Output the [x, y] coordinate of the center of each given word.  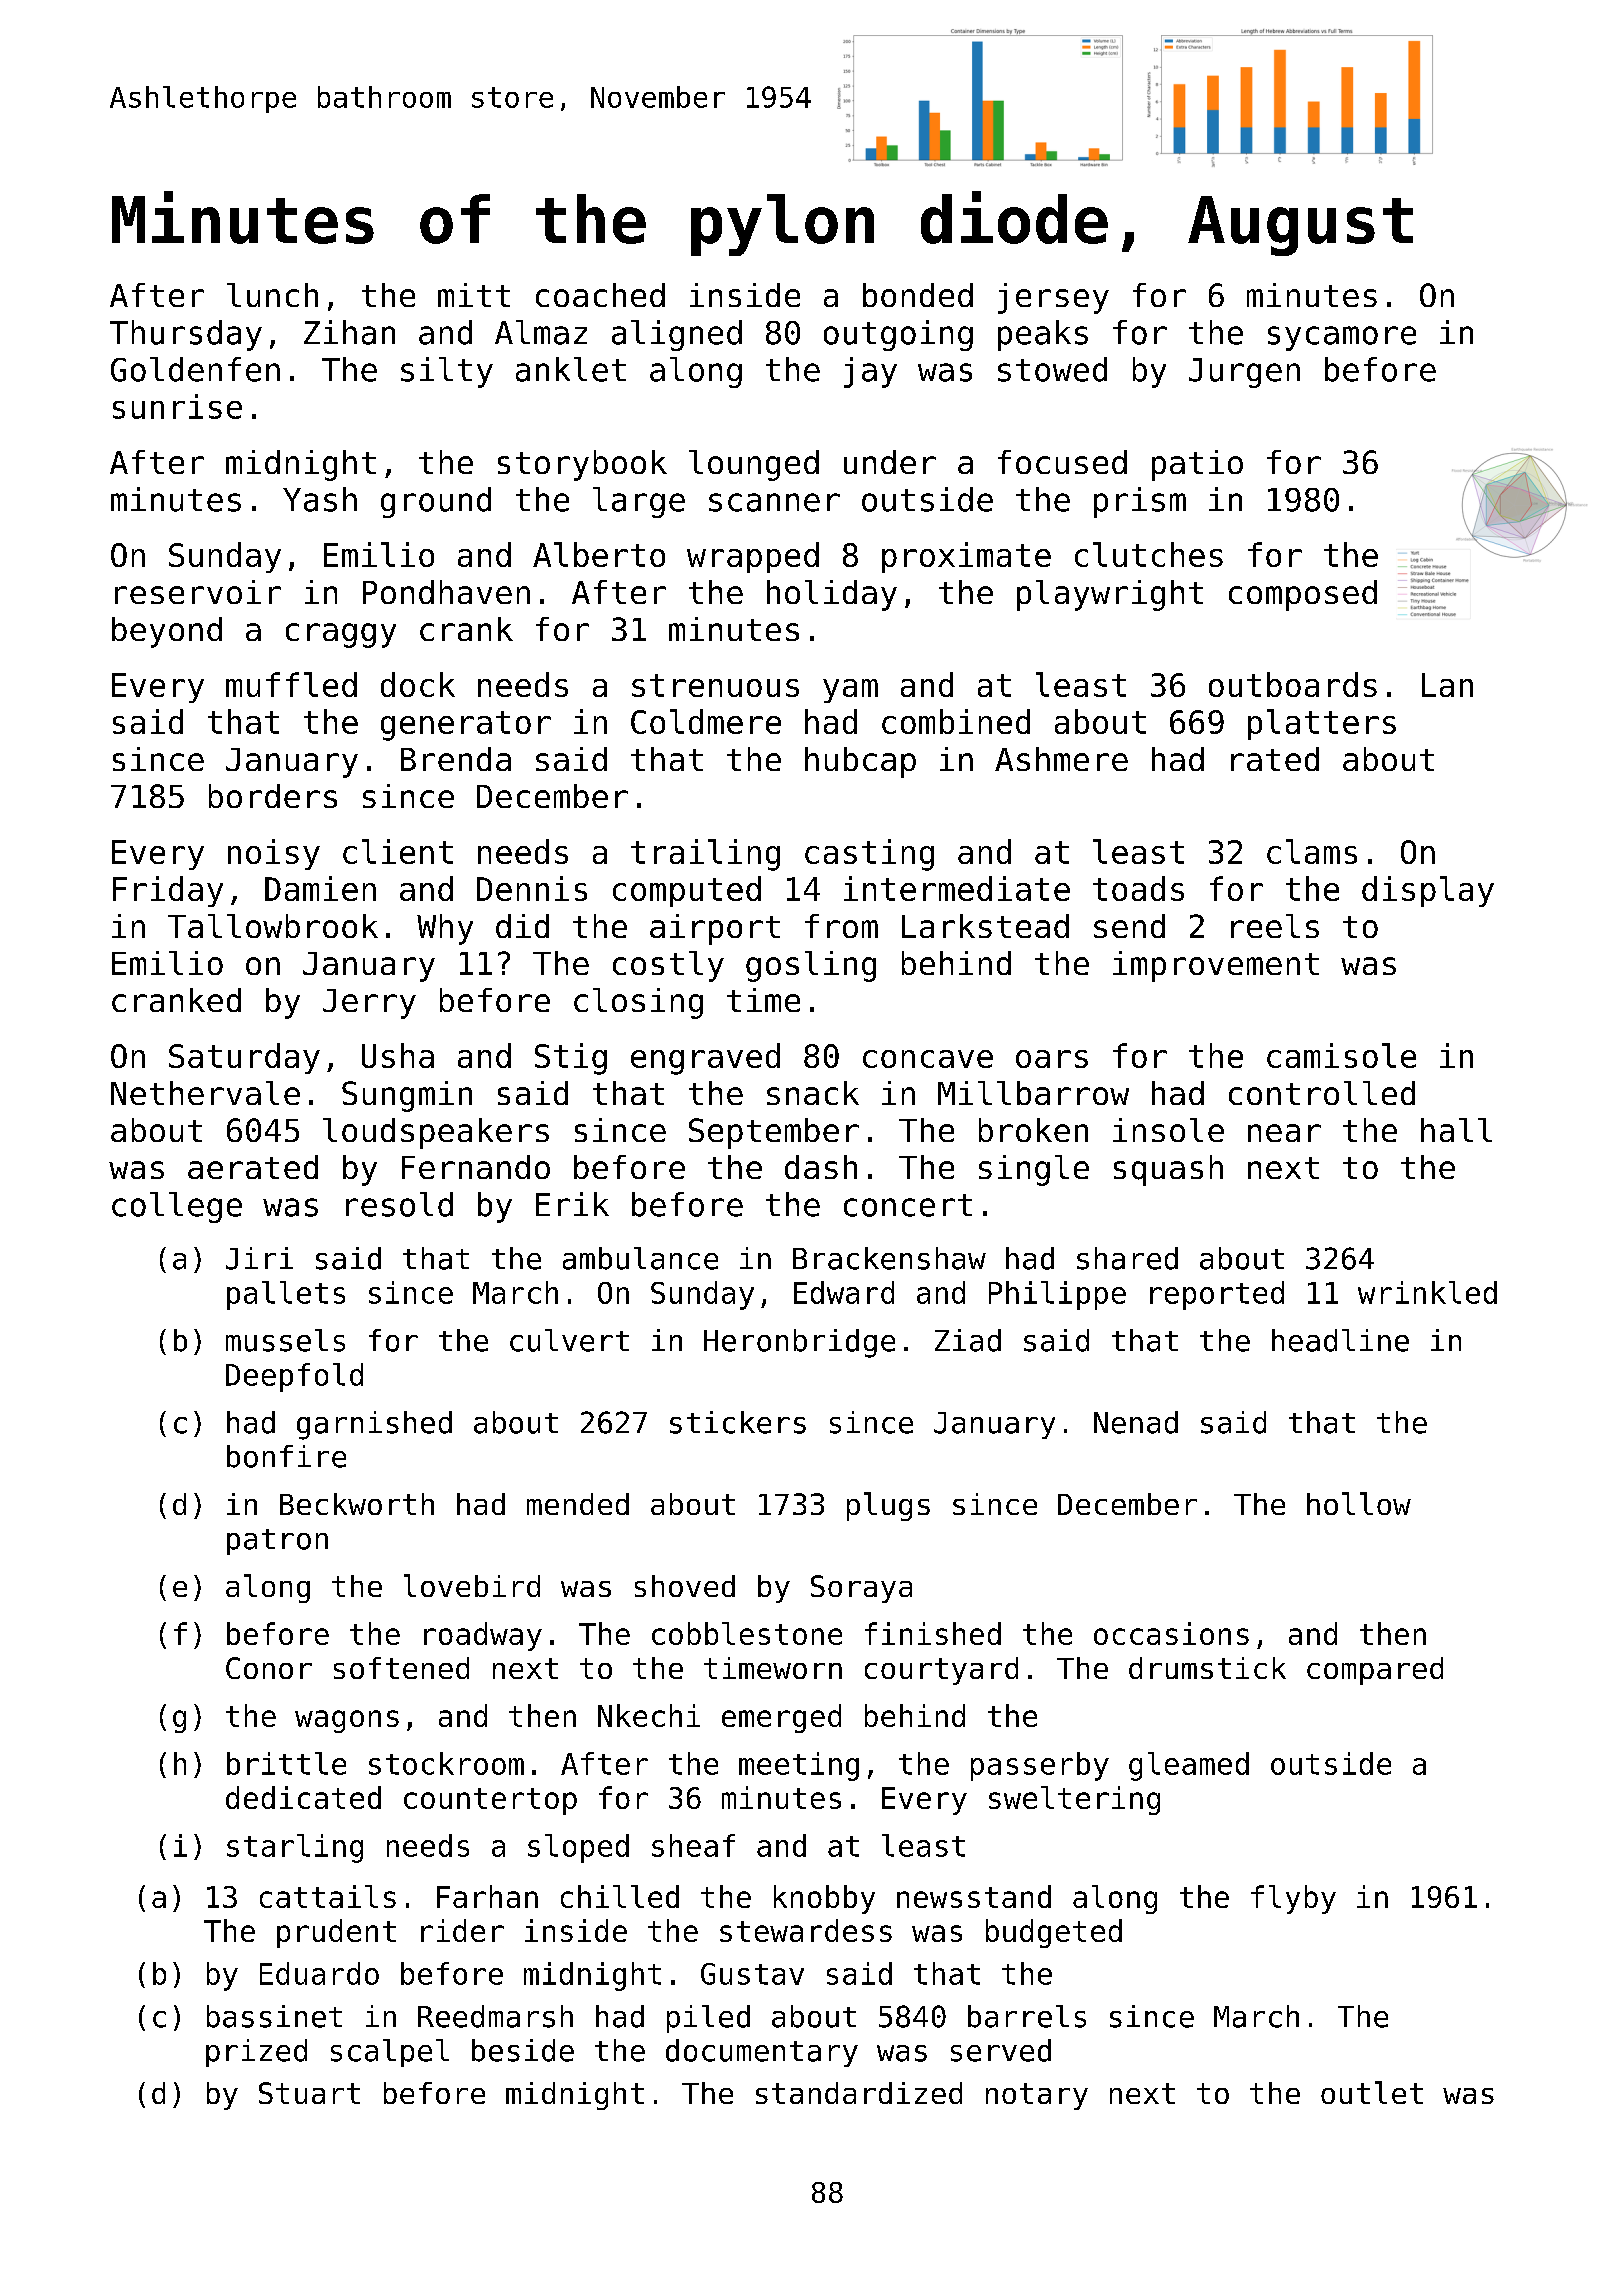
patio [1197, 465]
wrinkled [1427, 1292]
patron [277, 1542]
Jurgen [1244, 373]
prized [256, 2053]
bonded [918, 295]
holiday [832, 595]
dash [821, 1167]
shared [1127, 1258]
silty [447, 372]
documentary [762, 2053]
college [177, 1207]
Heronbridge [799, 1343]
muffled [291, 684]
